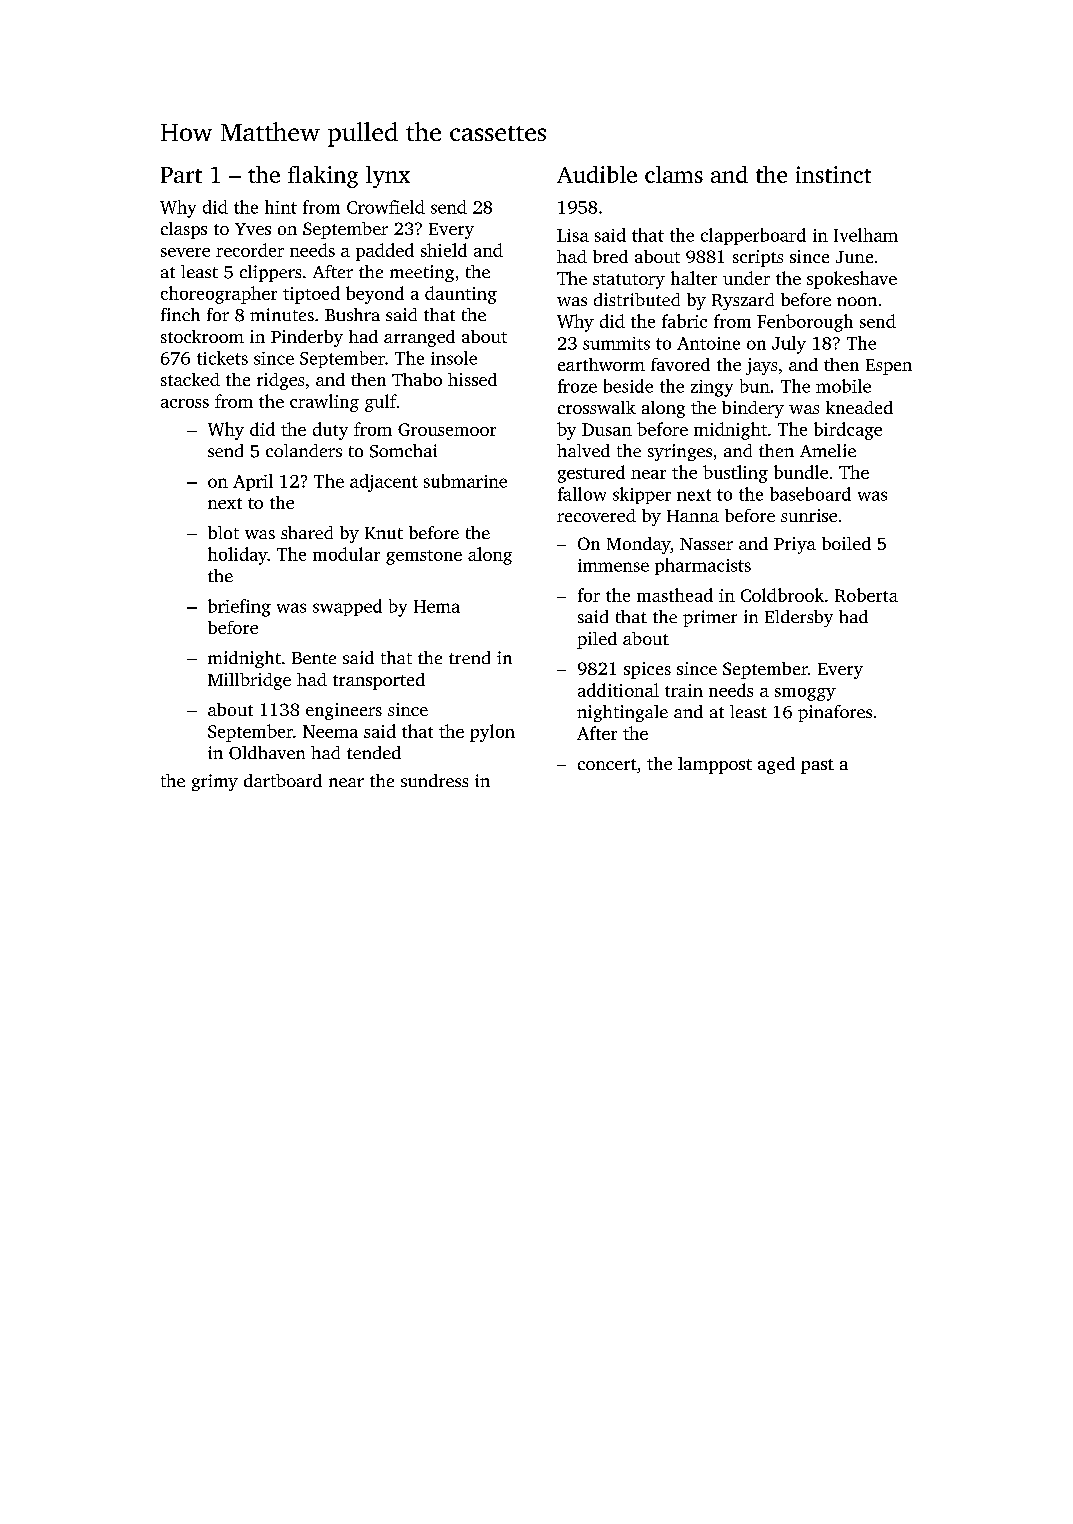 This screenshot has width=1073, height=1524. I want to click on Lisa, so click(573, 235).
